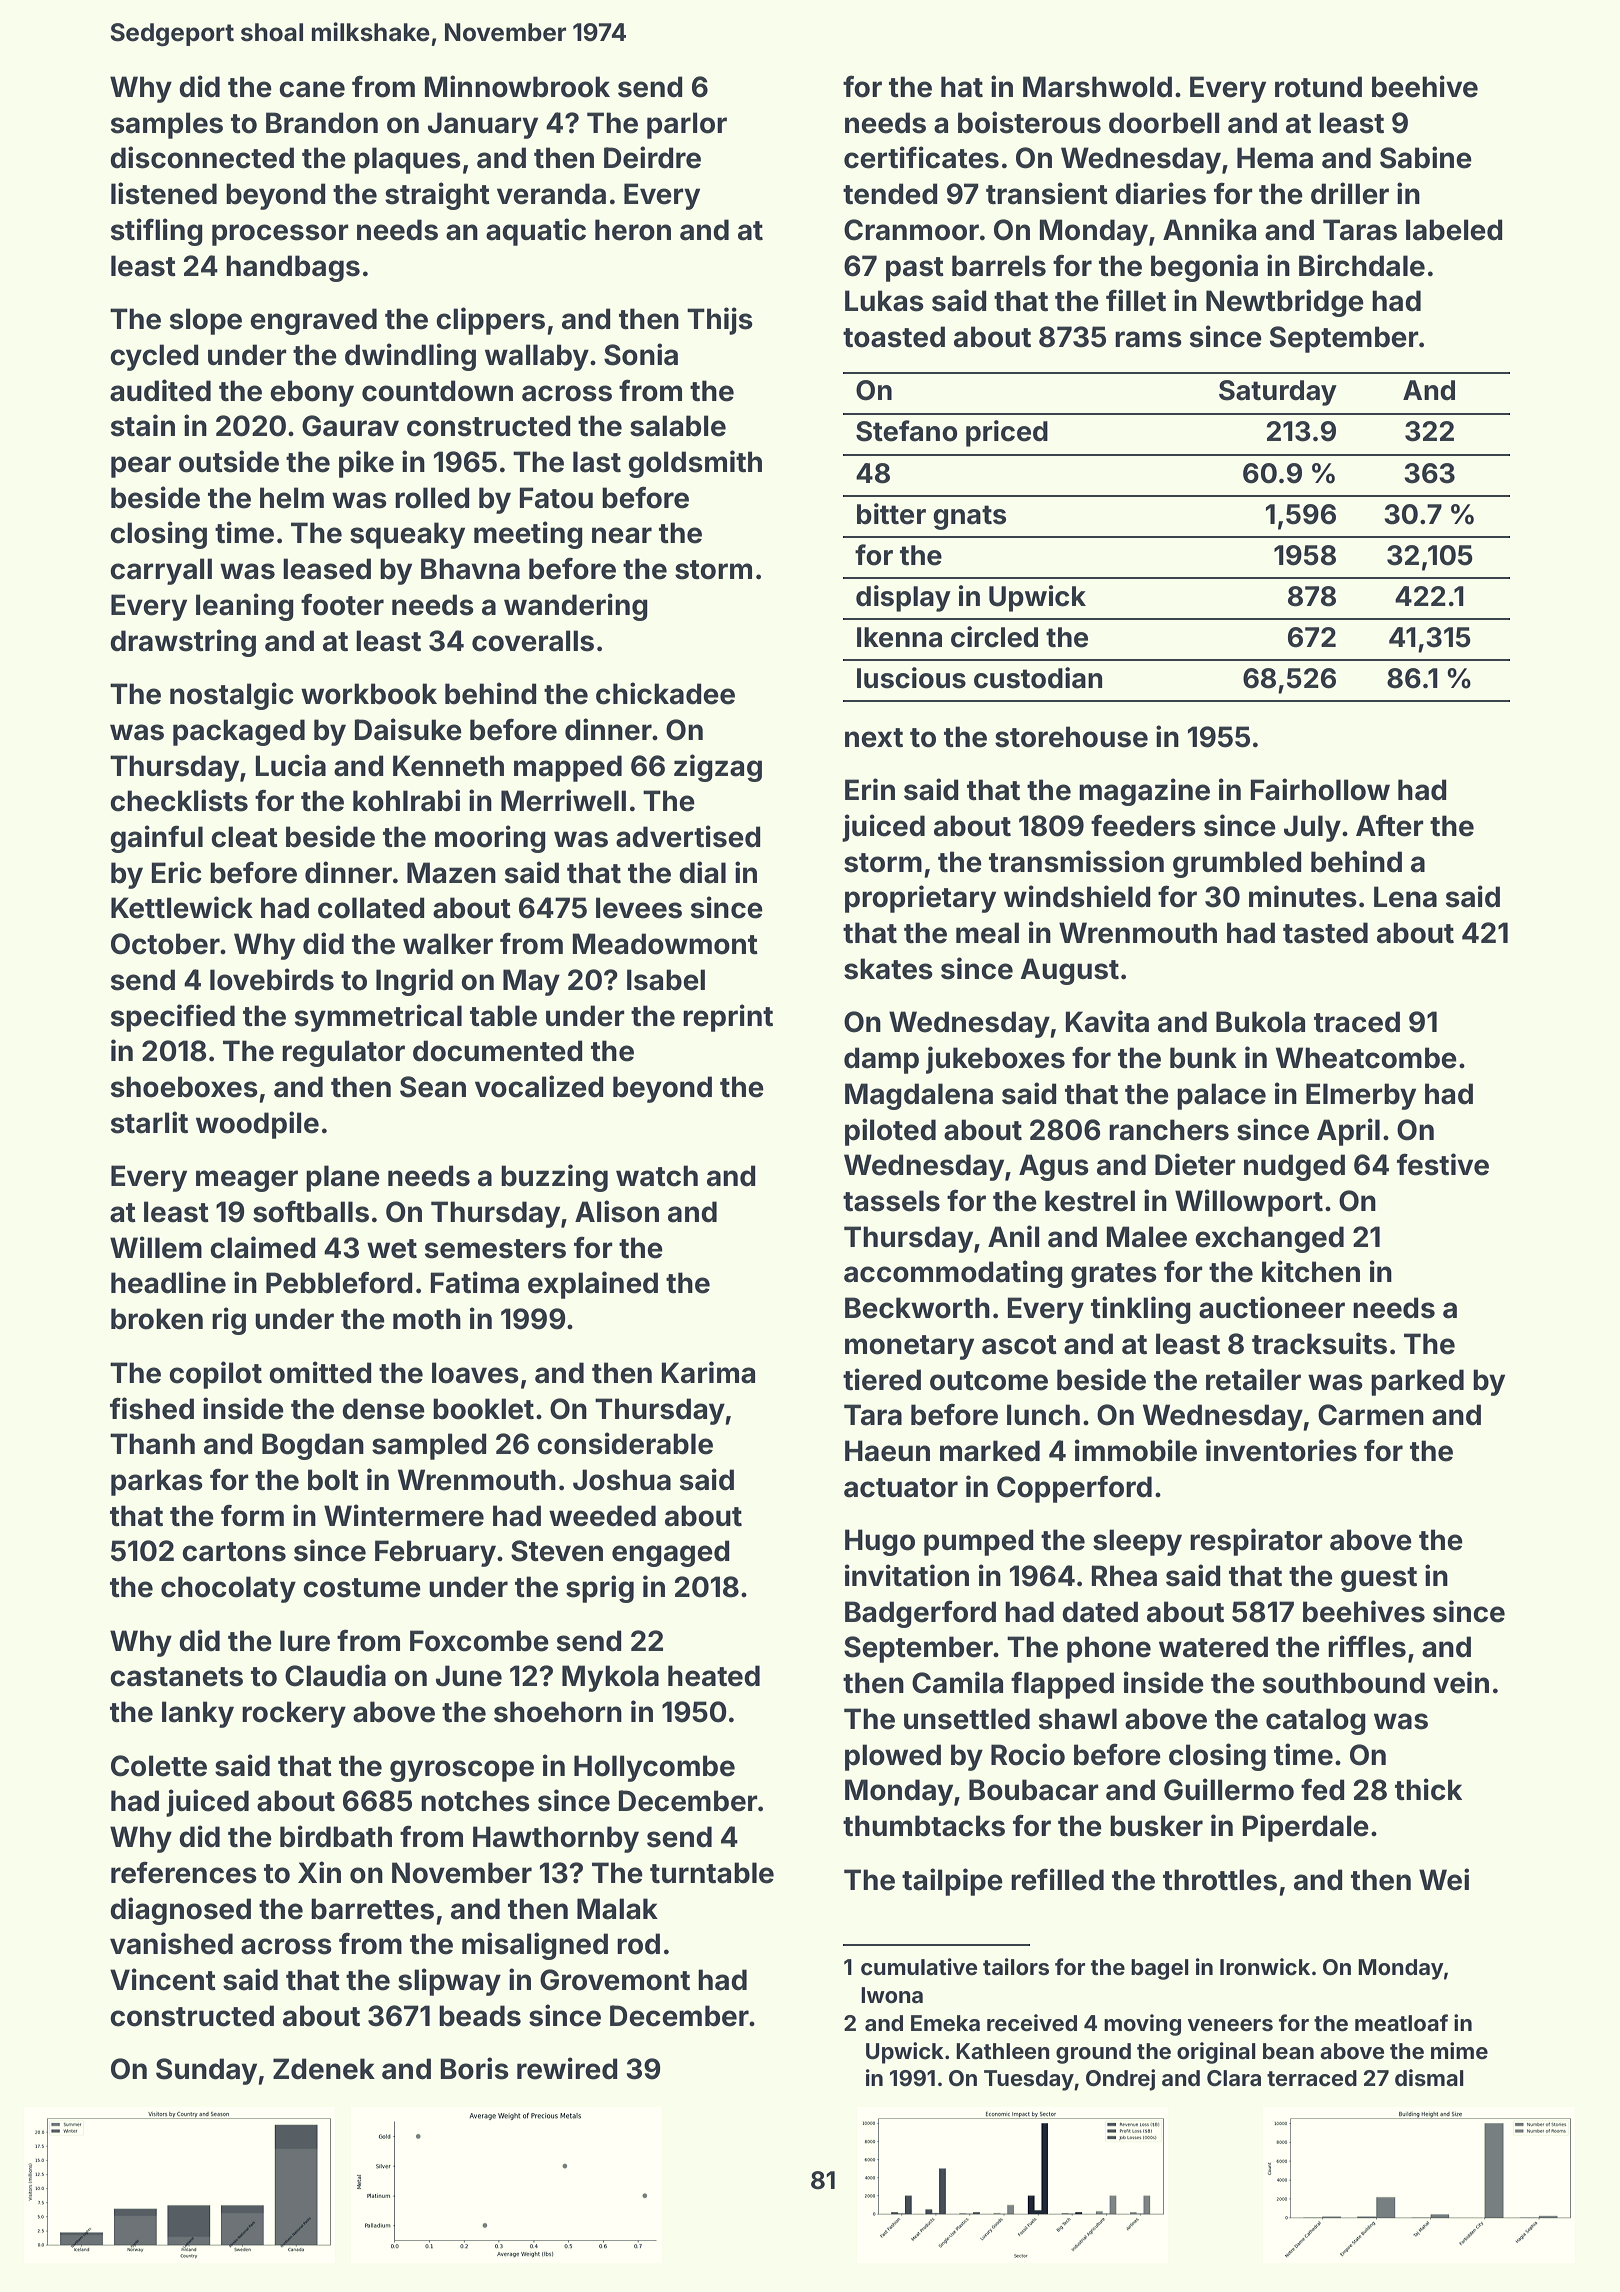 The height and width of the document is (2292, 1620). Describe the element at coordinates (1229, 1789) in the document. I see `Guillermo` at that location.
